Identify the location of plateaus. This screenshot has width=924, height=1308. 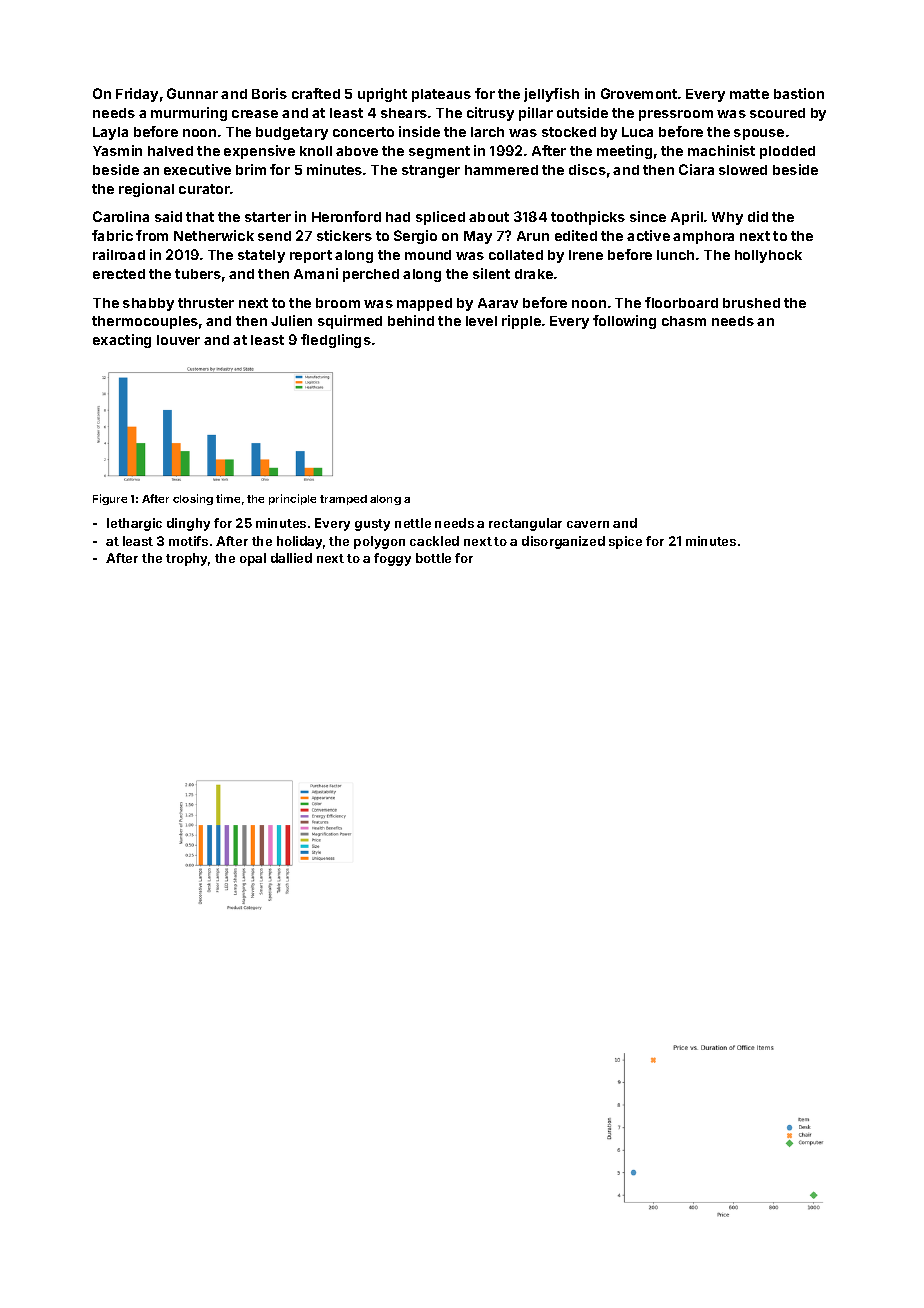
(441, 95).
